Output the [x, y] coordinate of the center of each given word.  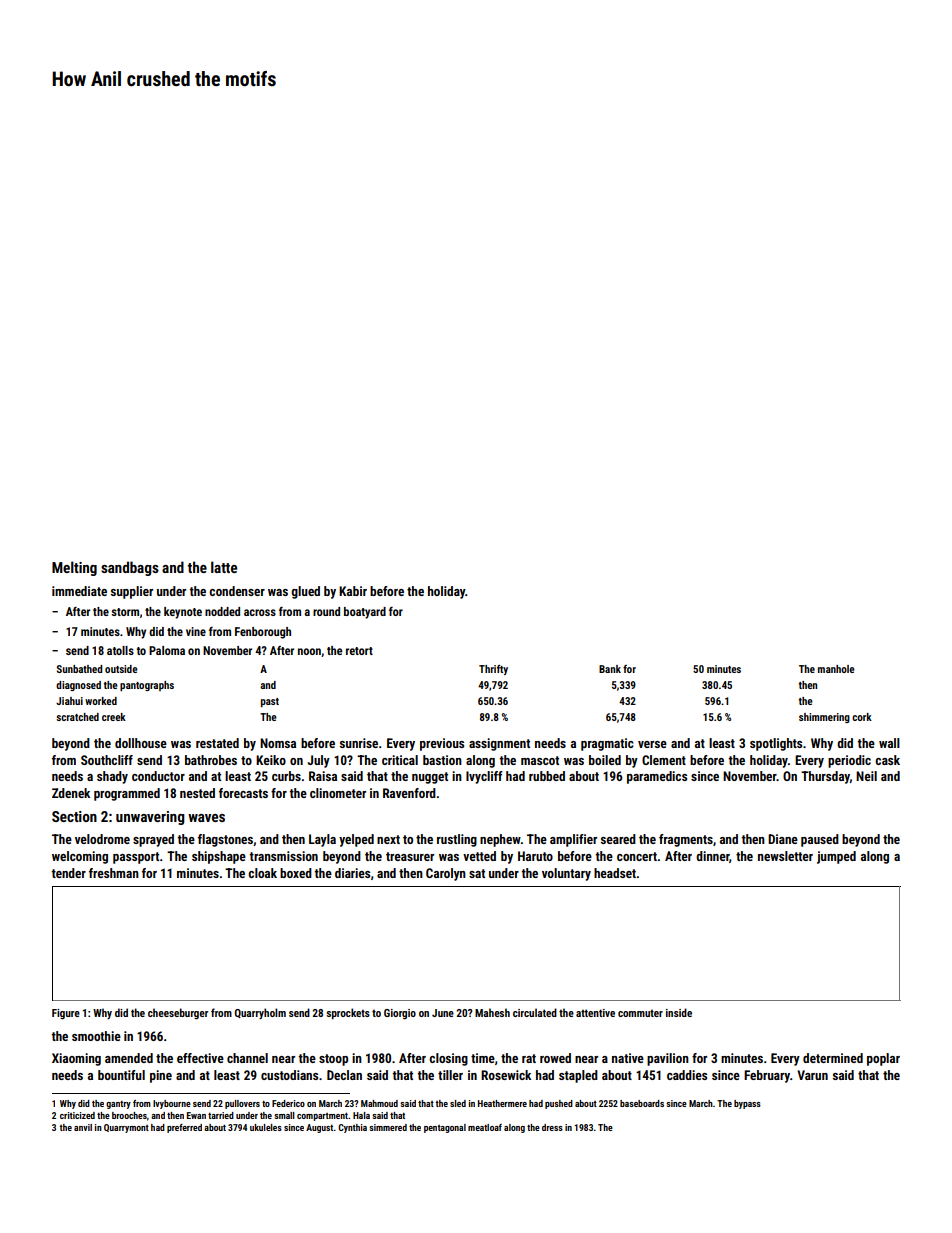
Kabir [353, 591]
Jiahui [69, 701]
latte [224, 567]
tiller [450, 1075]
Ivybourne [172, 1104]
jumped [836, 857]
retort [359, 651]
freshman [114, 873]
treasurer [410, 856]
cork [862, 717]
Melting [74, 568]
